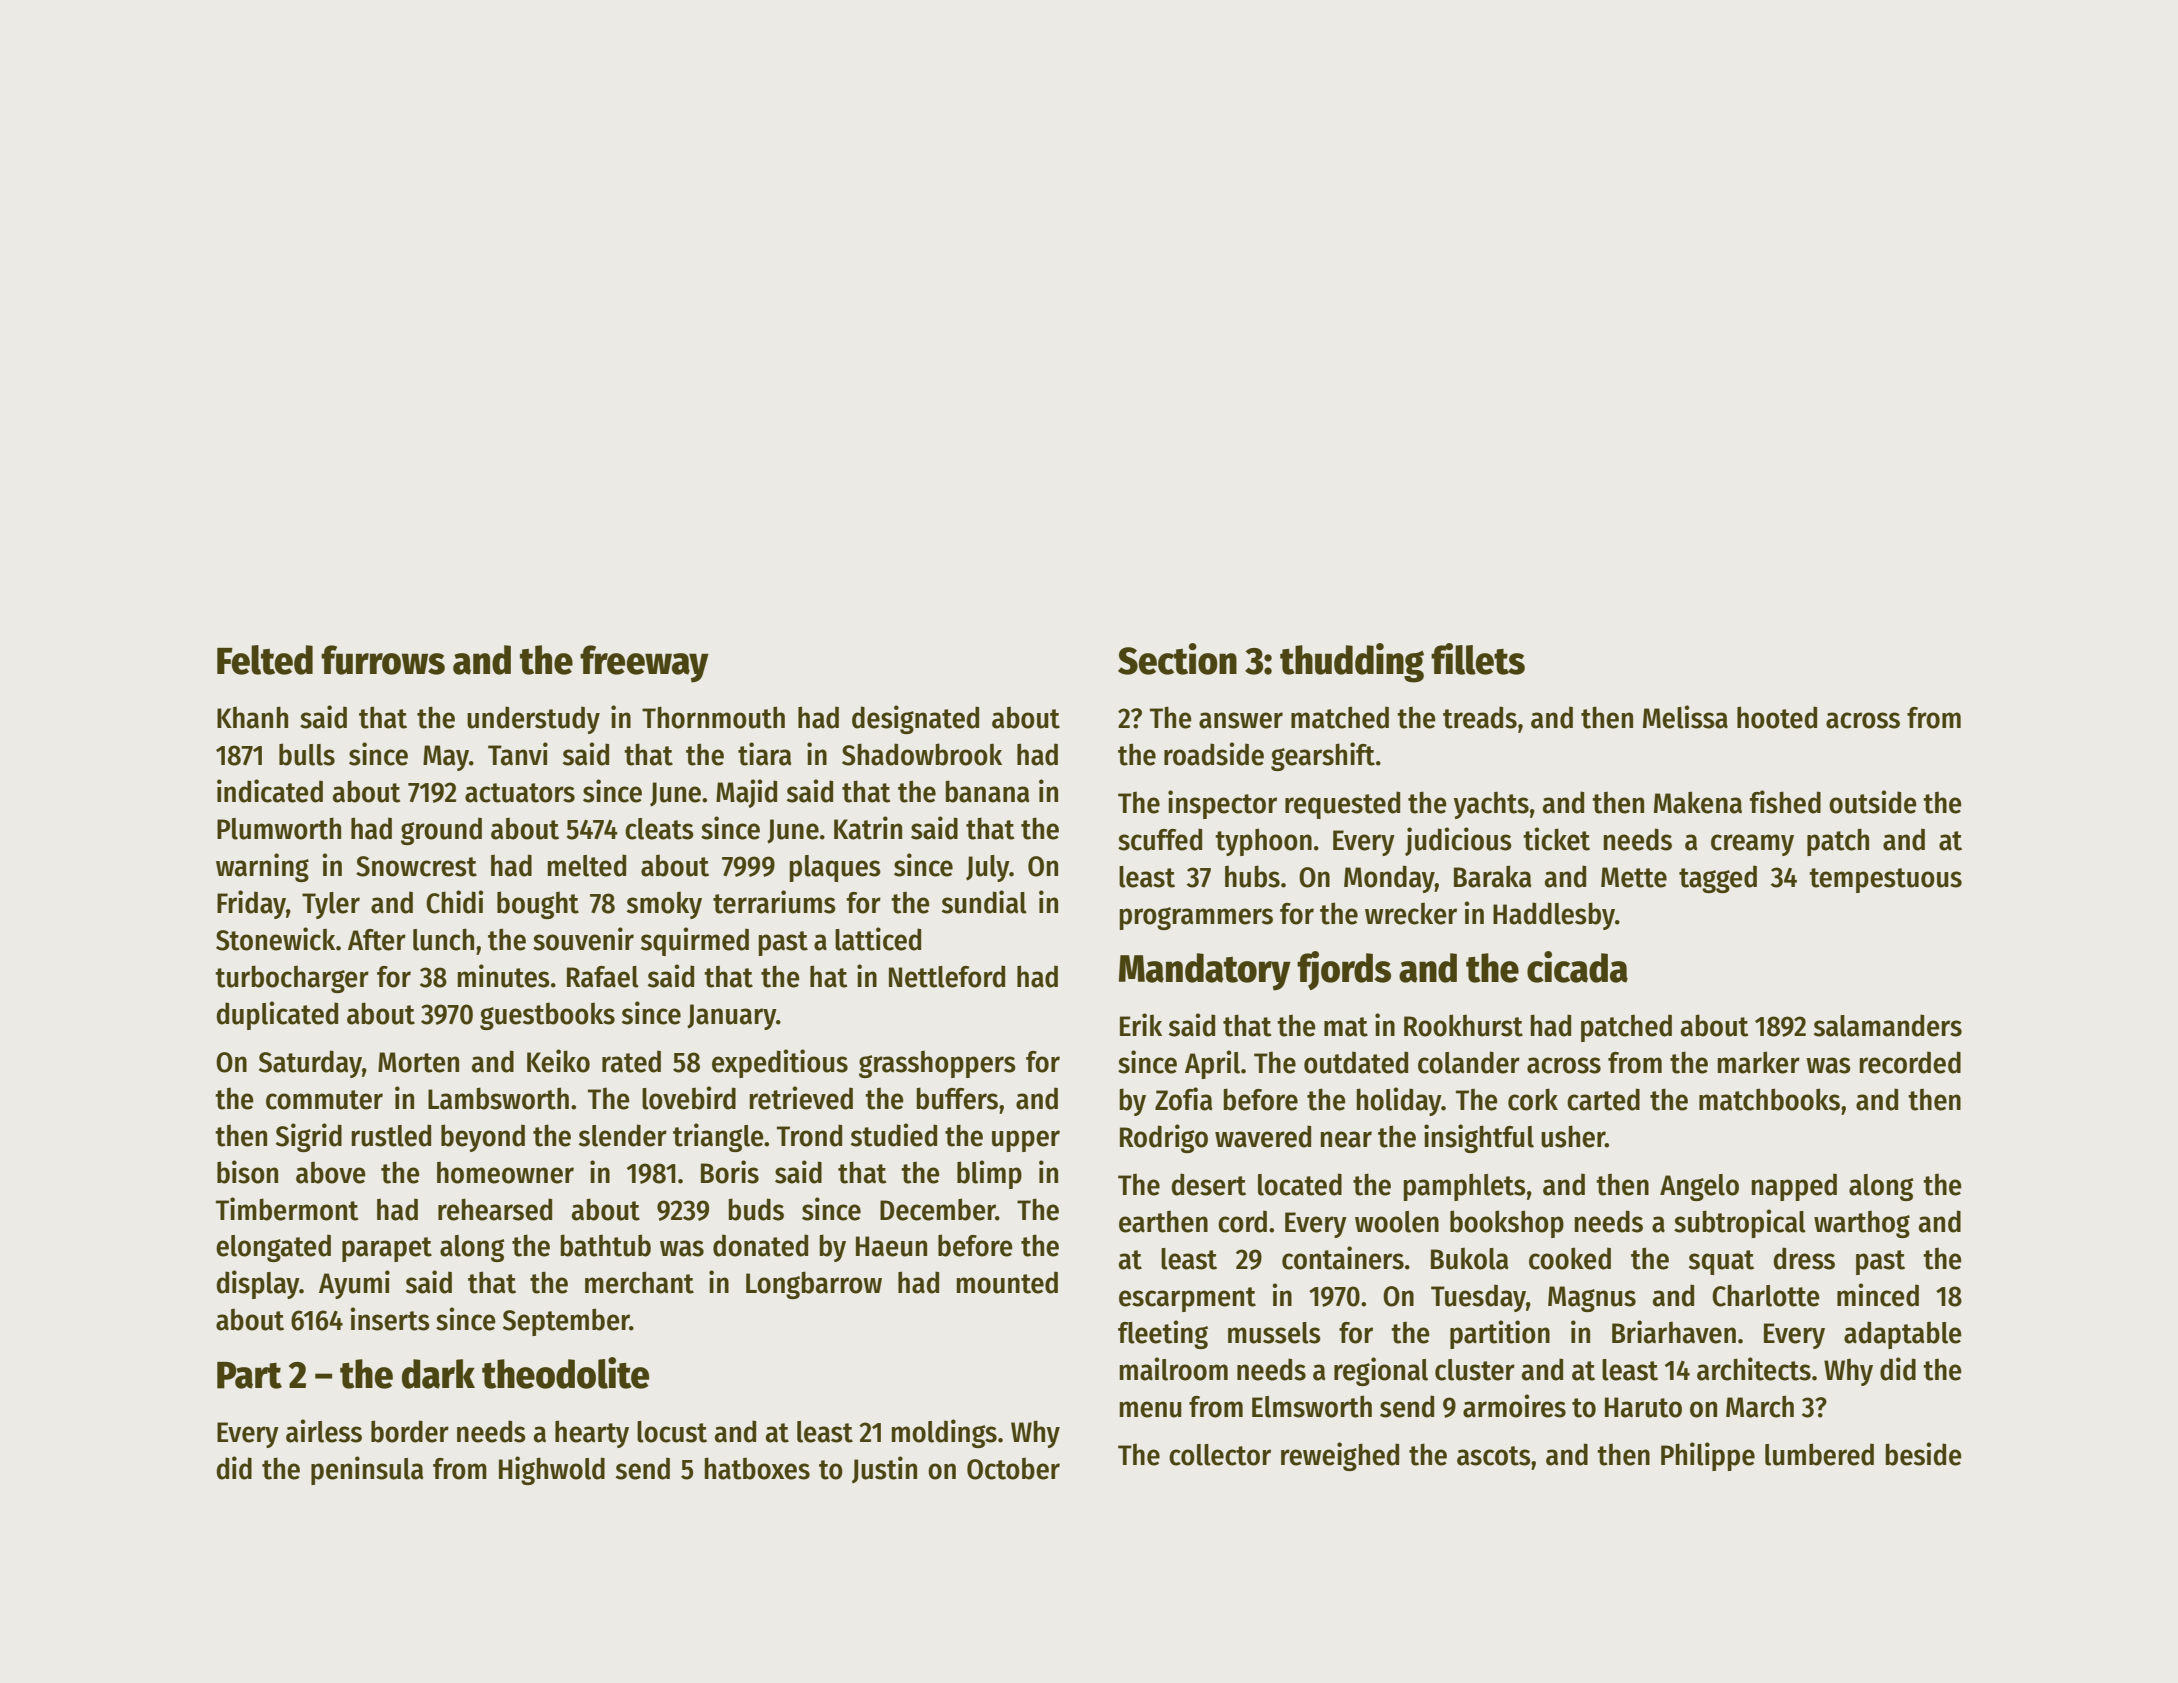 This page has width=2178, height=1683. What do you see at coordinates (644, 664) in the page?
I see `freeway` at bounding box center [644, 664].
